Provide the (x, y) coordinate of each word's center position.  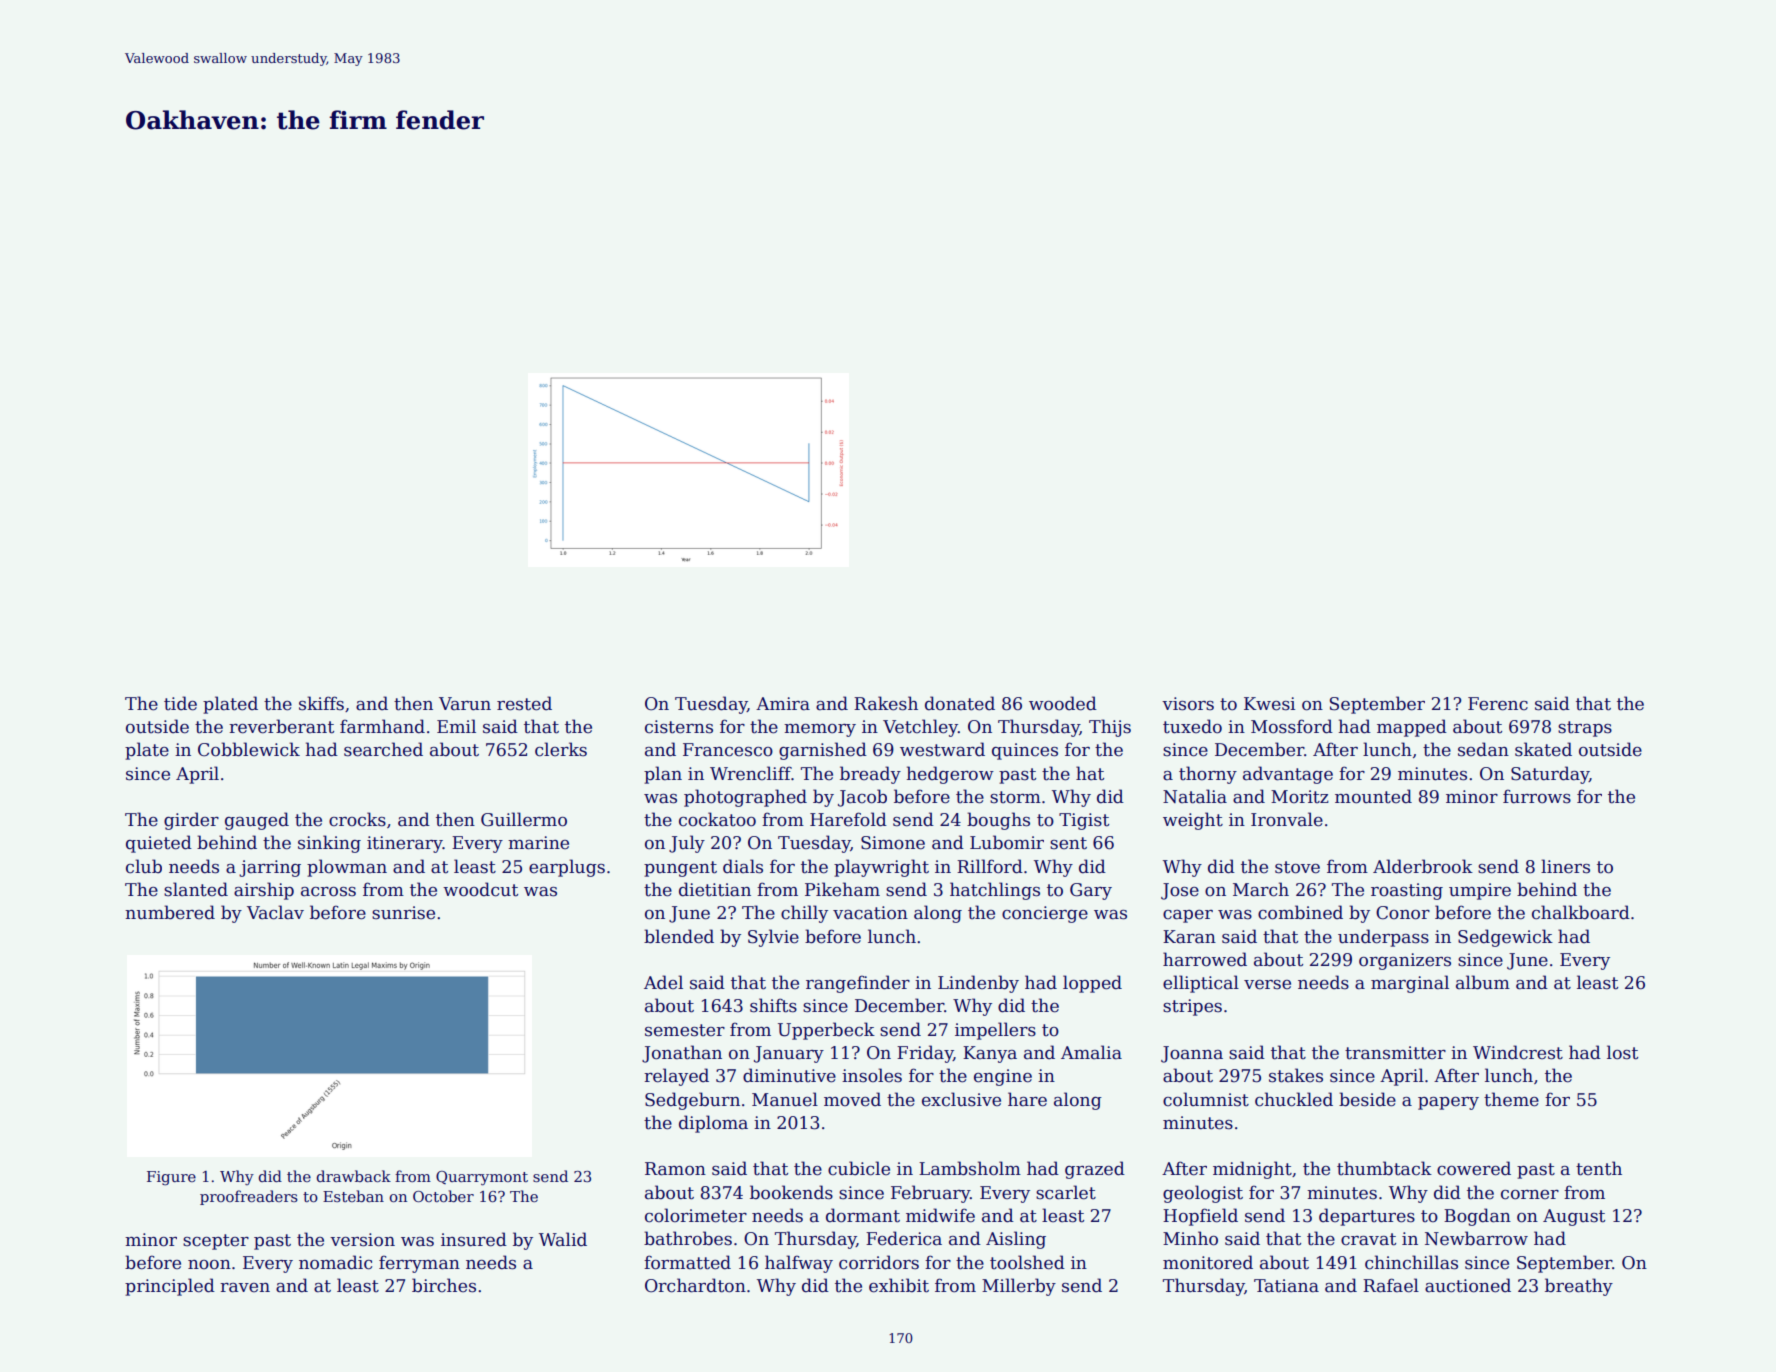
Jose (1180, 891)
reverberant (281, 726)
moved (852, 1099)
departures (1367, 1217)
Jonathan (682, 1054)
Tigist (1084, 821)
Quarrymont (482, 1178)
